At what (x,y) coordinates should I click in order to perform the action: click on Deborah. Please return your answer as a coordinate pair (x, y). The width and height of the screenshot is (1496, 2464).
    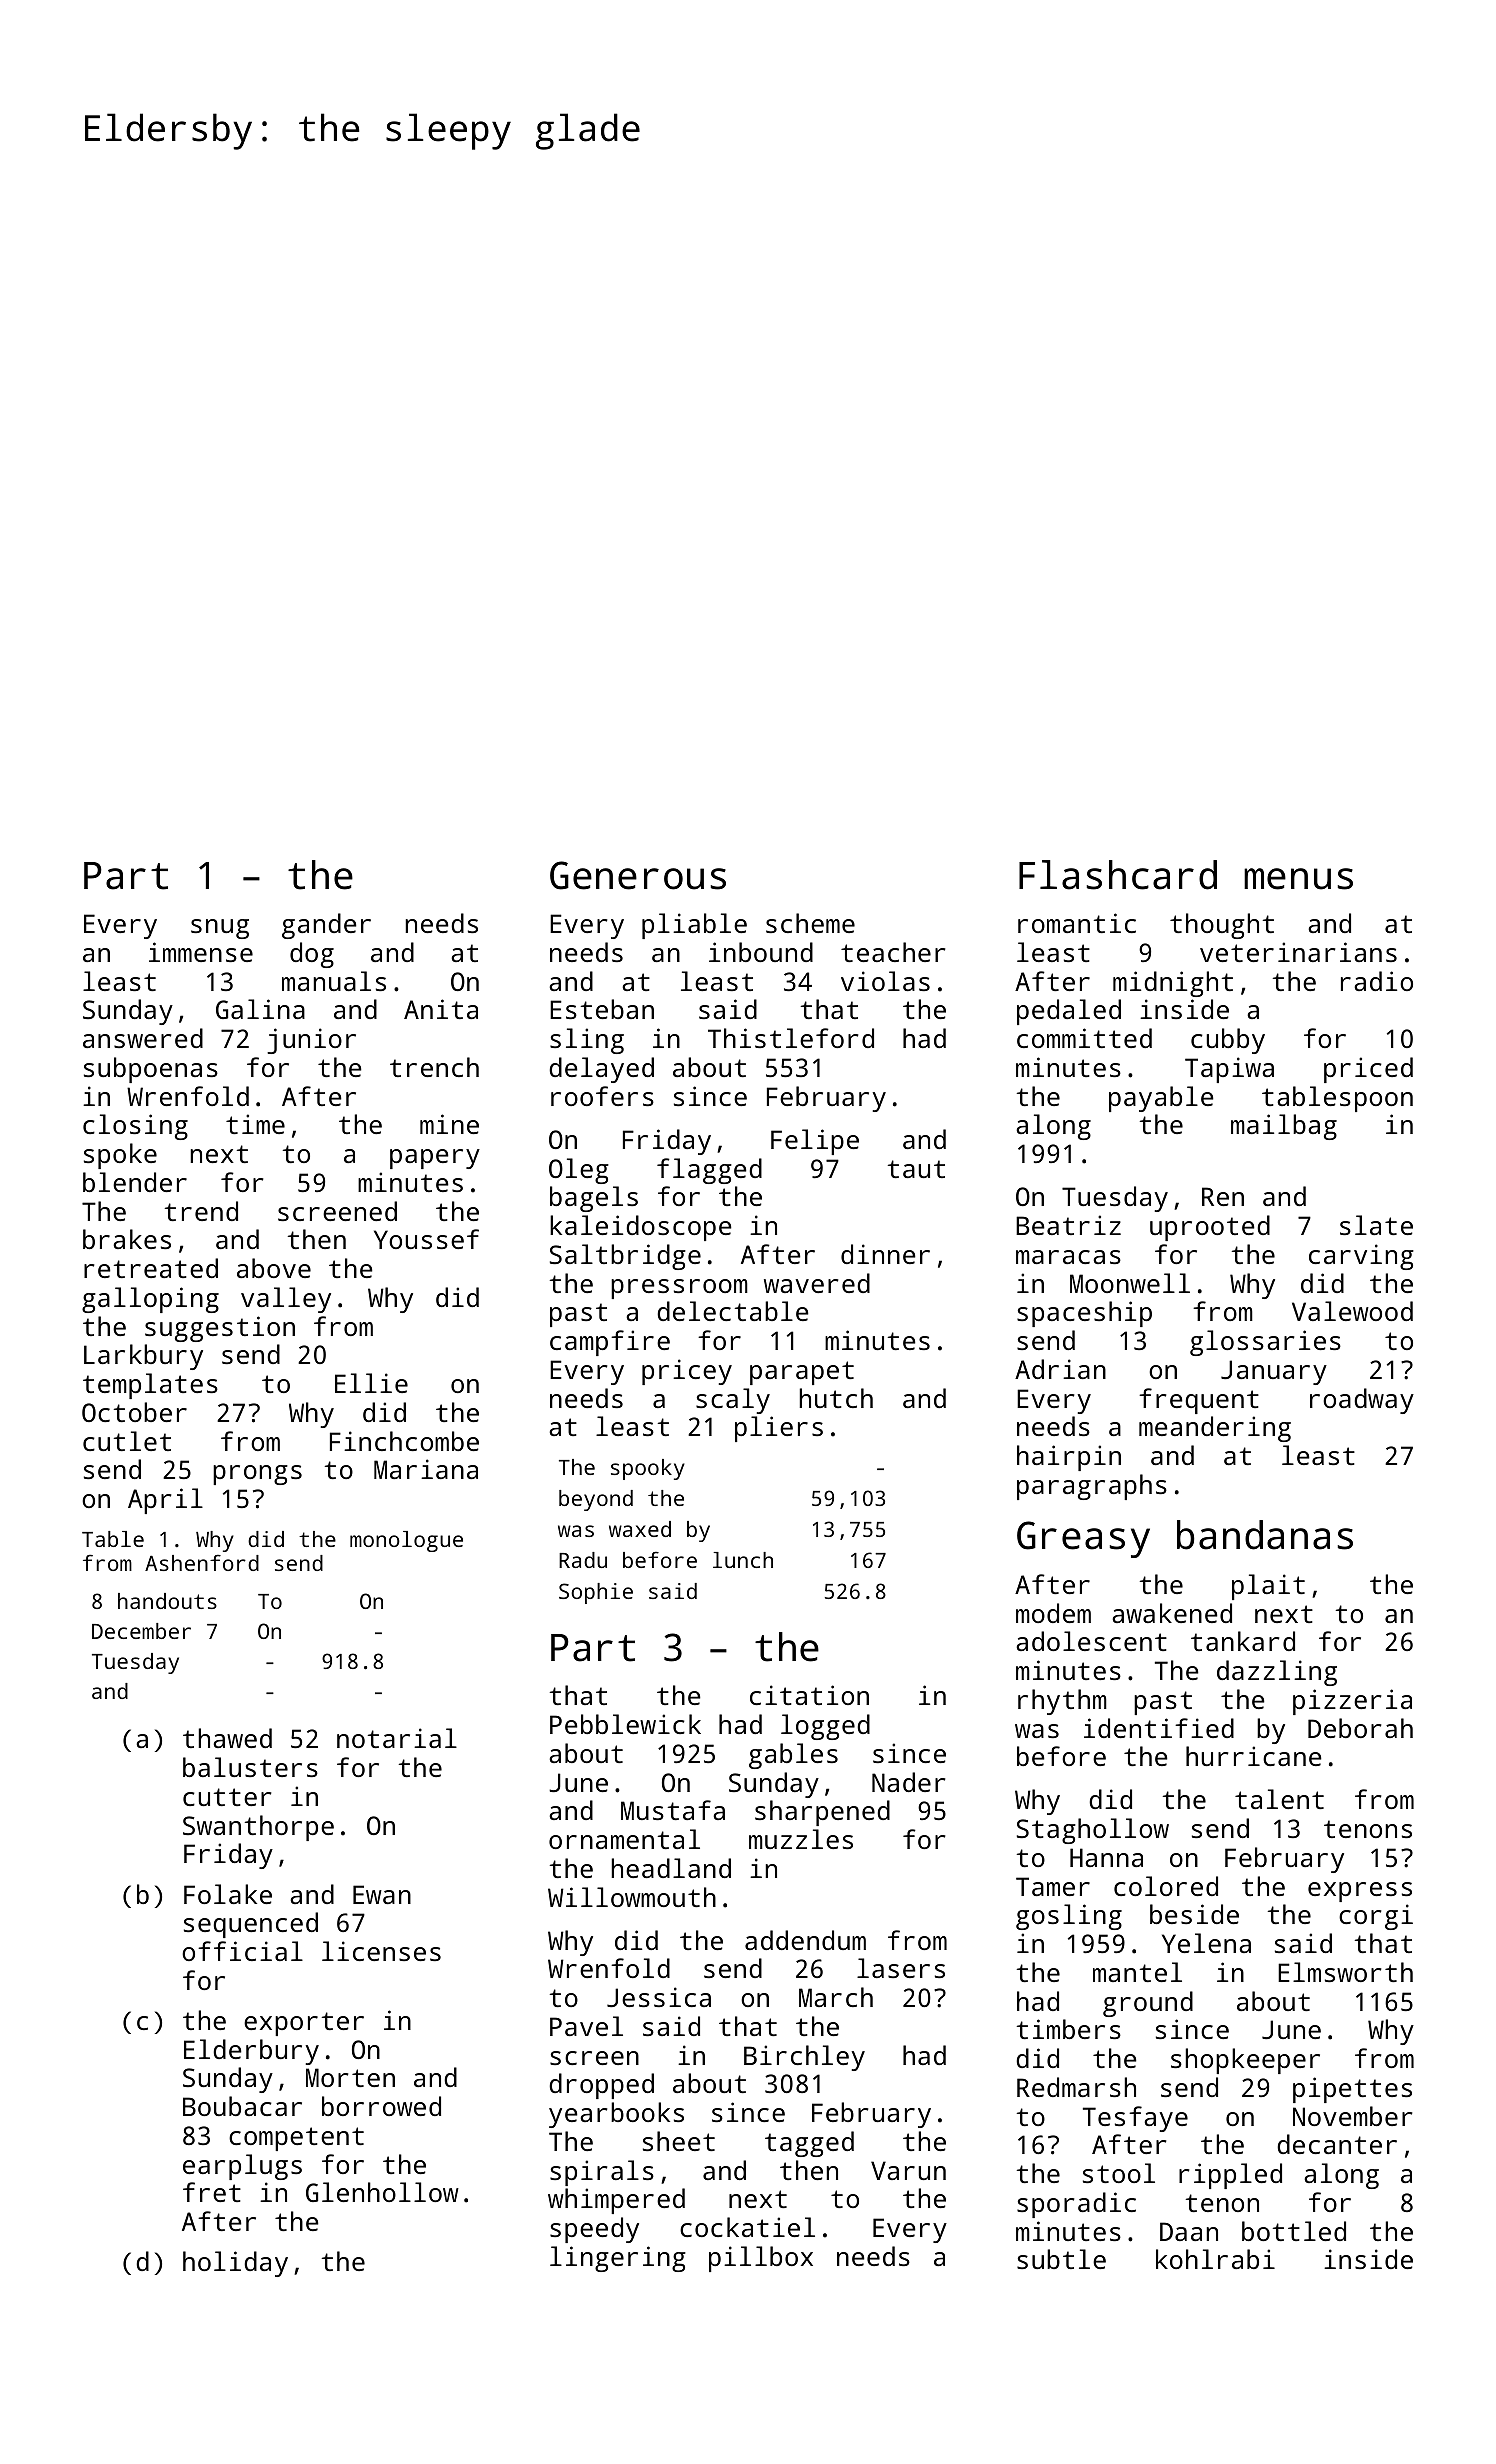
    Looking at the image, I should click on (1360, 1728).
